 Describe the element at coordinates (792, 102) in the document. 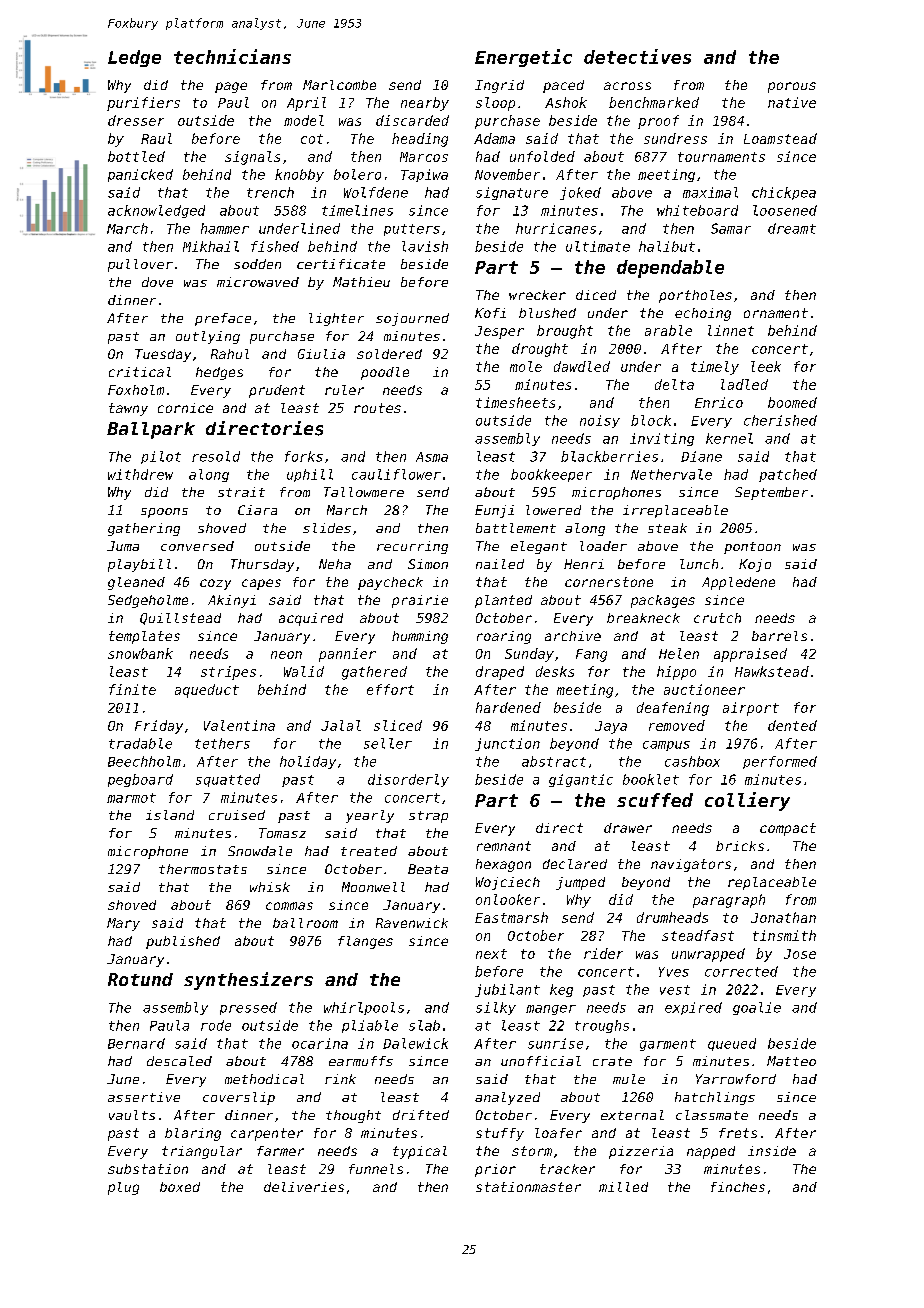

I see `native` at that location.
